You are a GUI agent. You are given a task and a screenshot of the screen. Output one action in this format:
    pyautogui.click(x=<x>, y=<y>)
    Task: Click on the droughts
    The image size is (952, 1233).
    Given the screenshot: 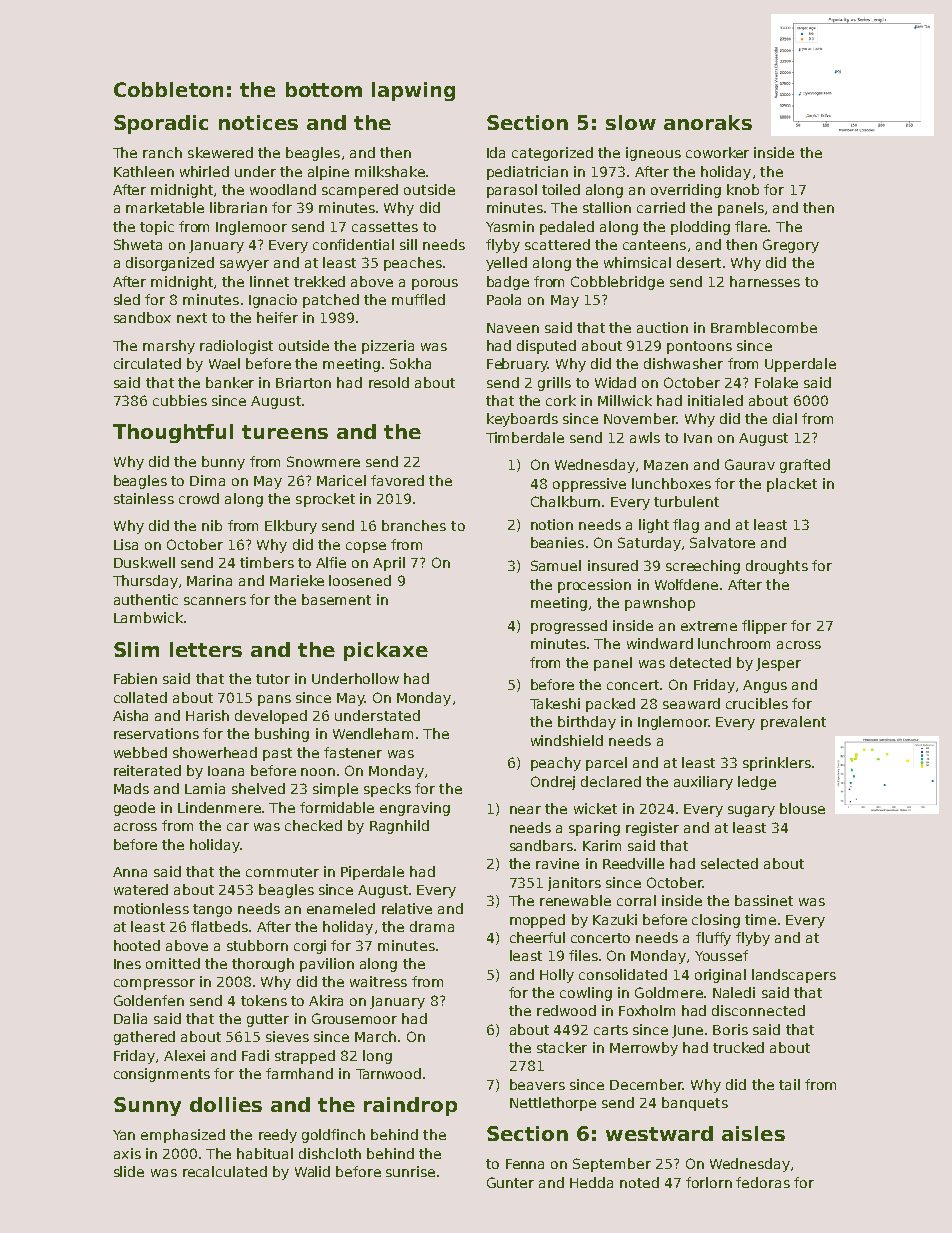 What is the action you would take?
    pyautogui.click(x=777, y=567)
